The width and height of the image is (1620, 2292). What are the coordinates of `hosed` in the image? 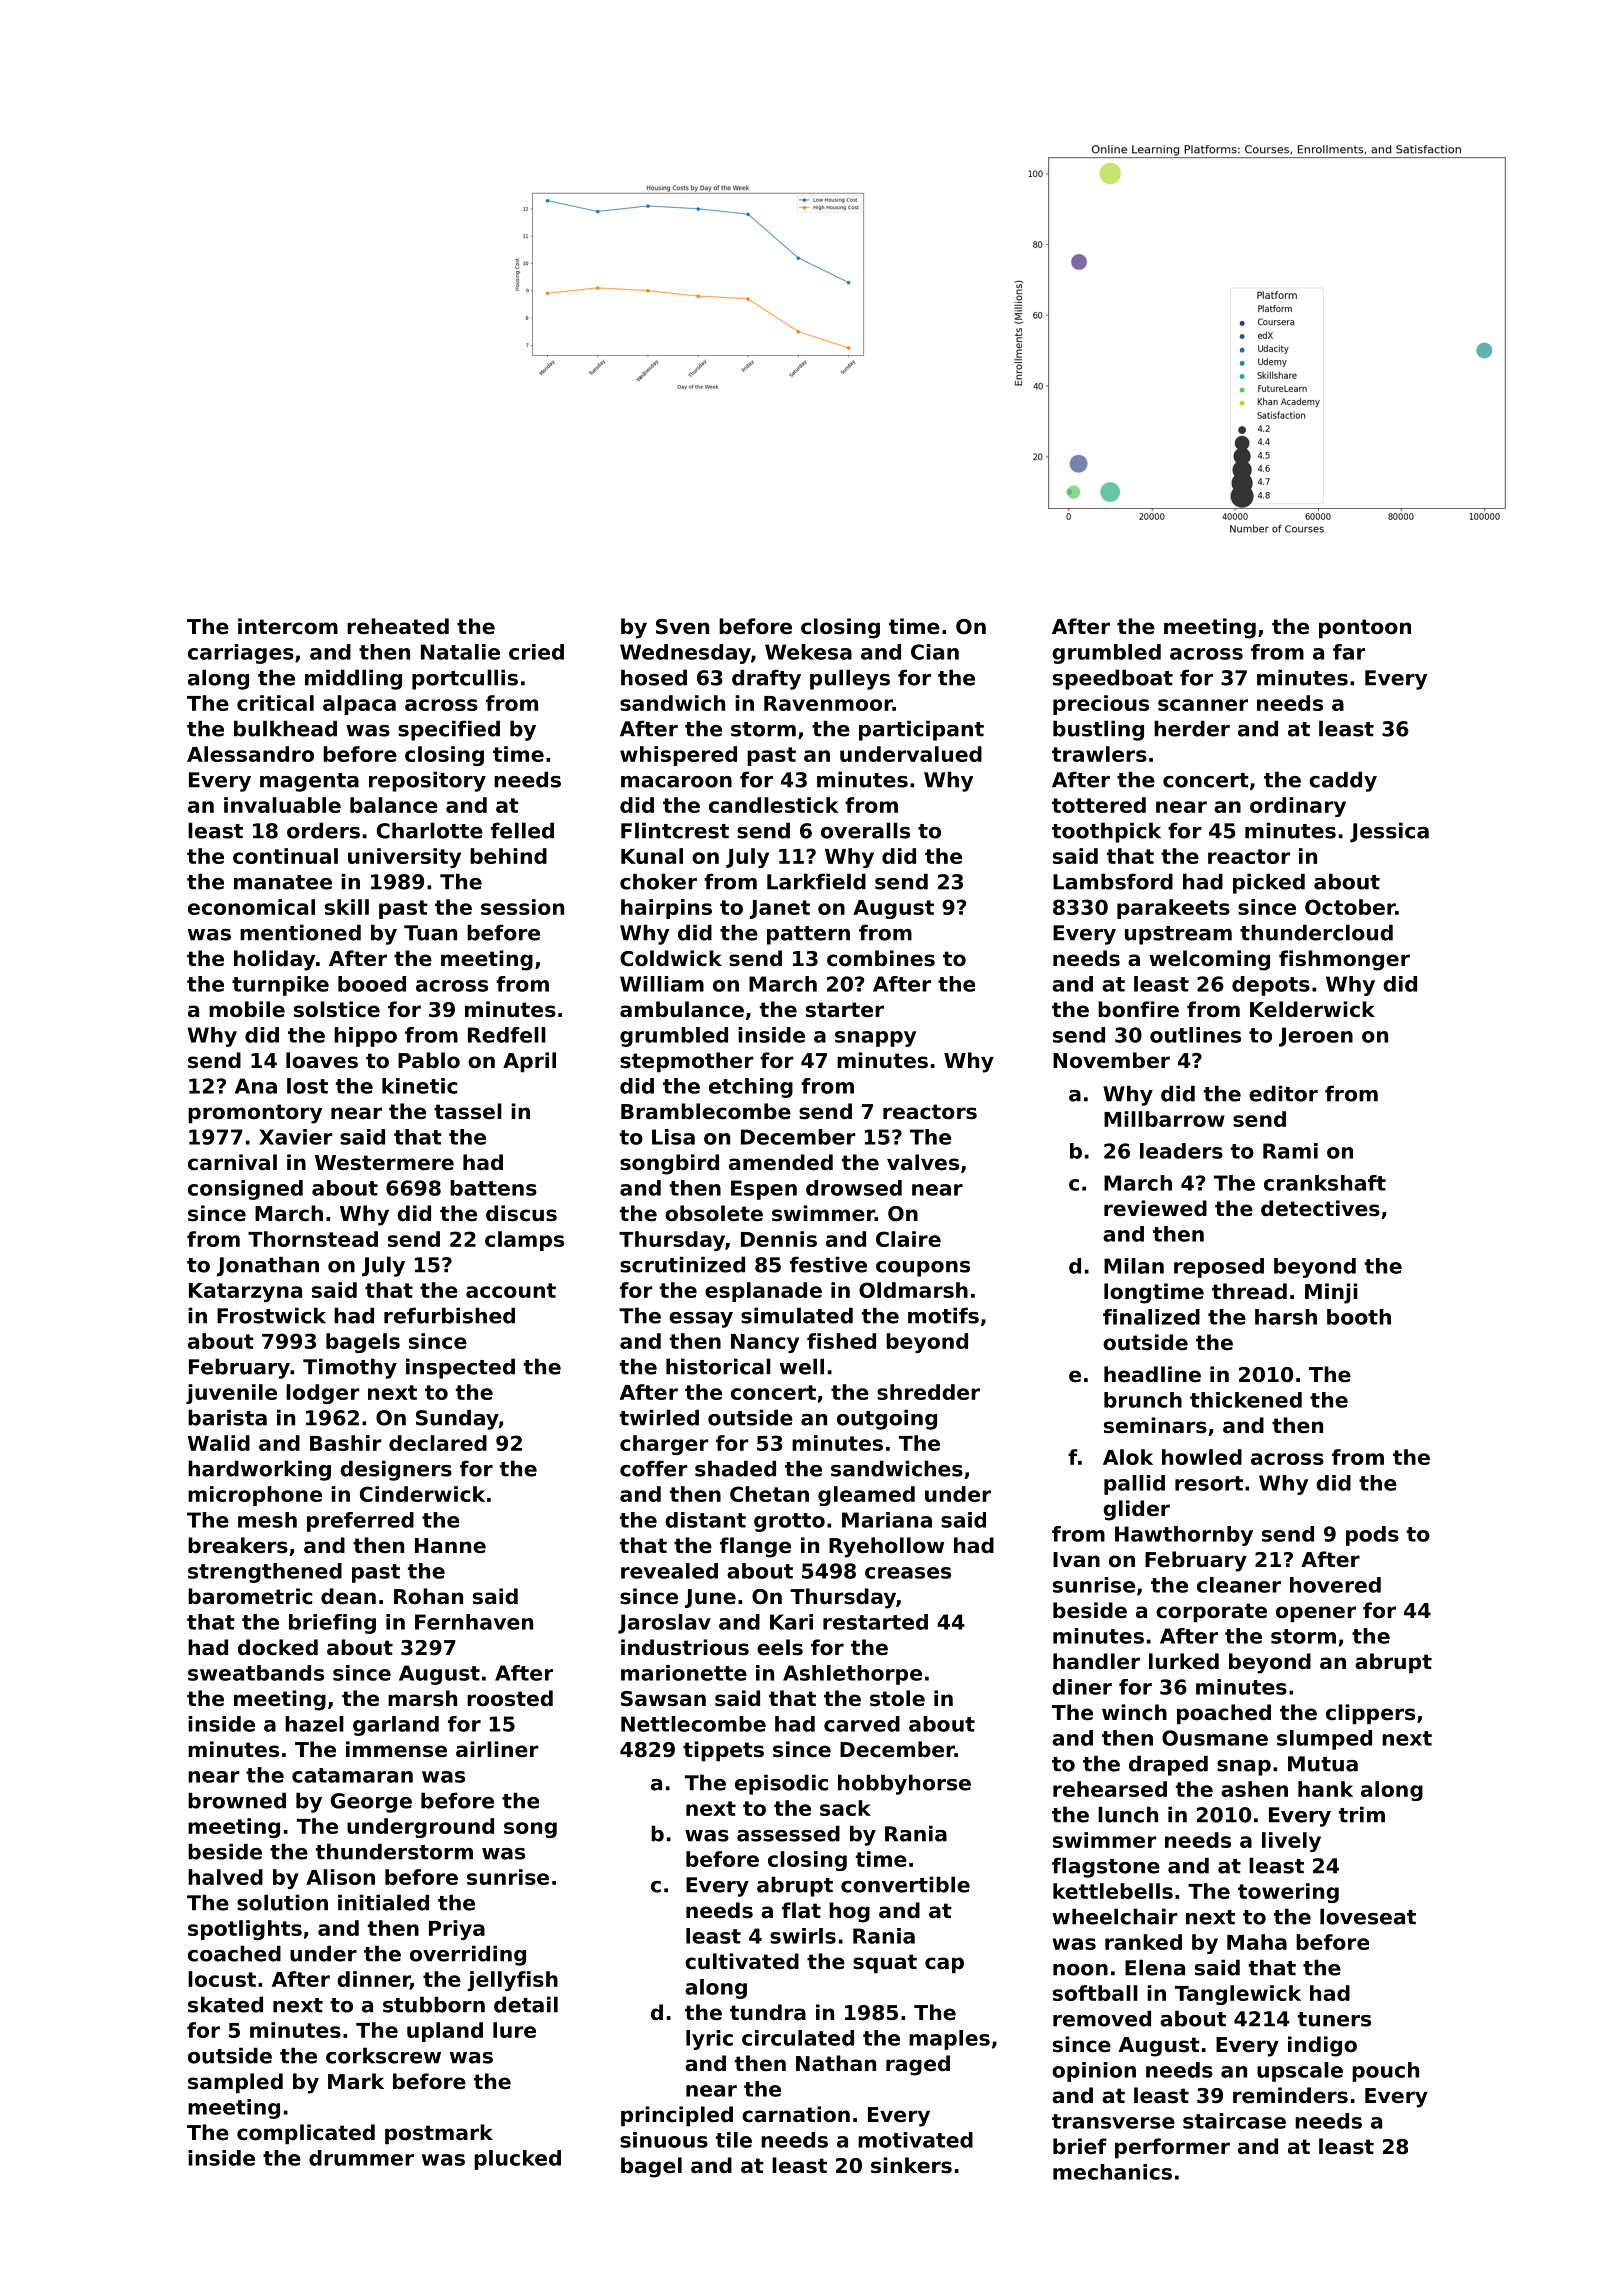 It's located at (654, 677).
